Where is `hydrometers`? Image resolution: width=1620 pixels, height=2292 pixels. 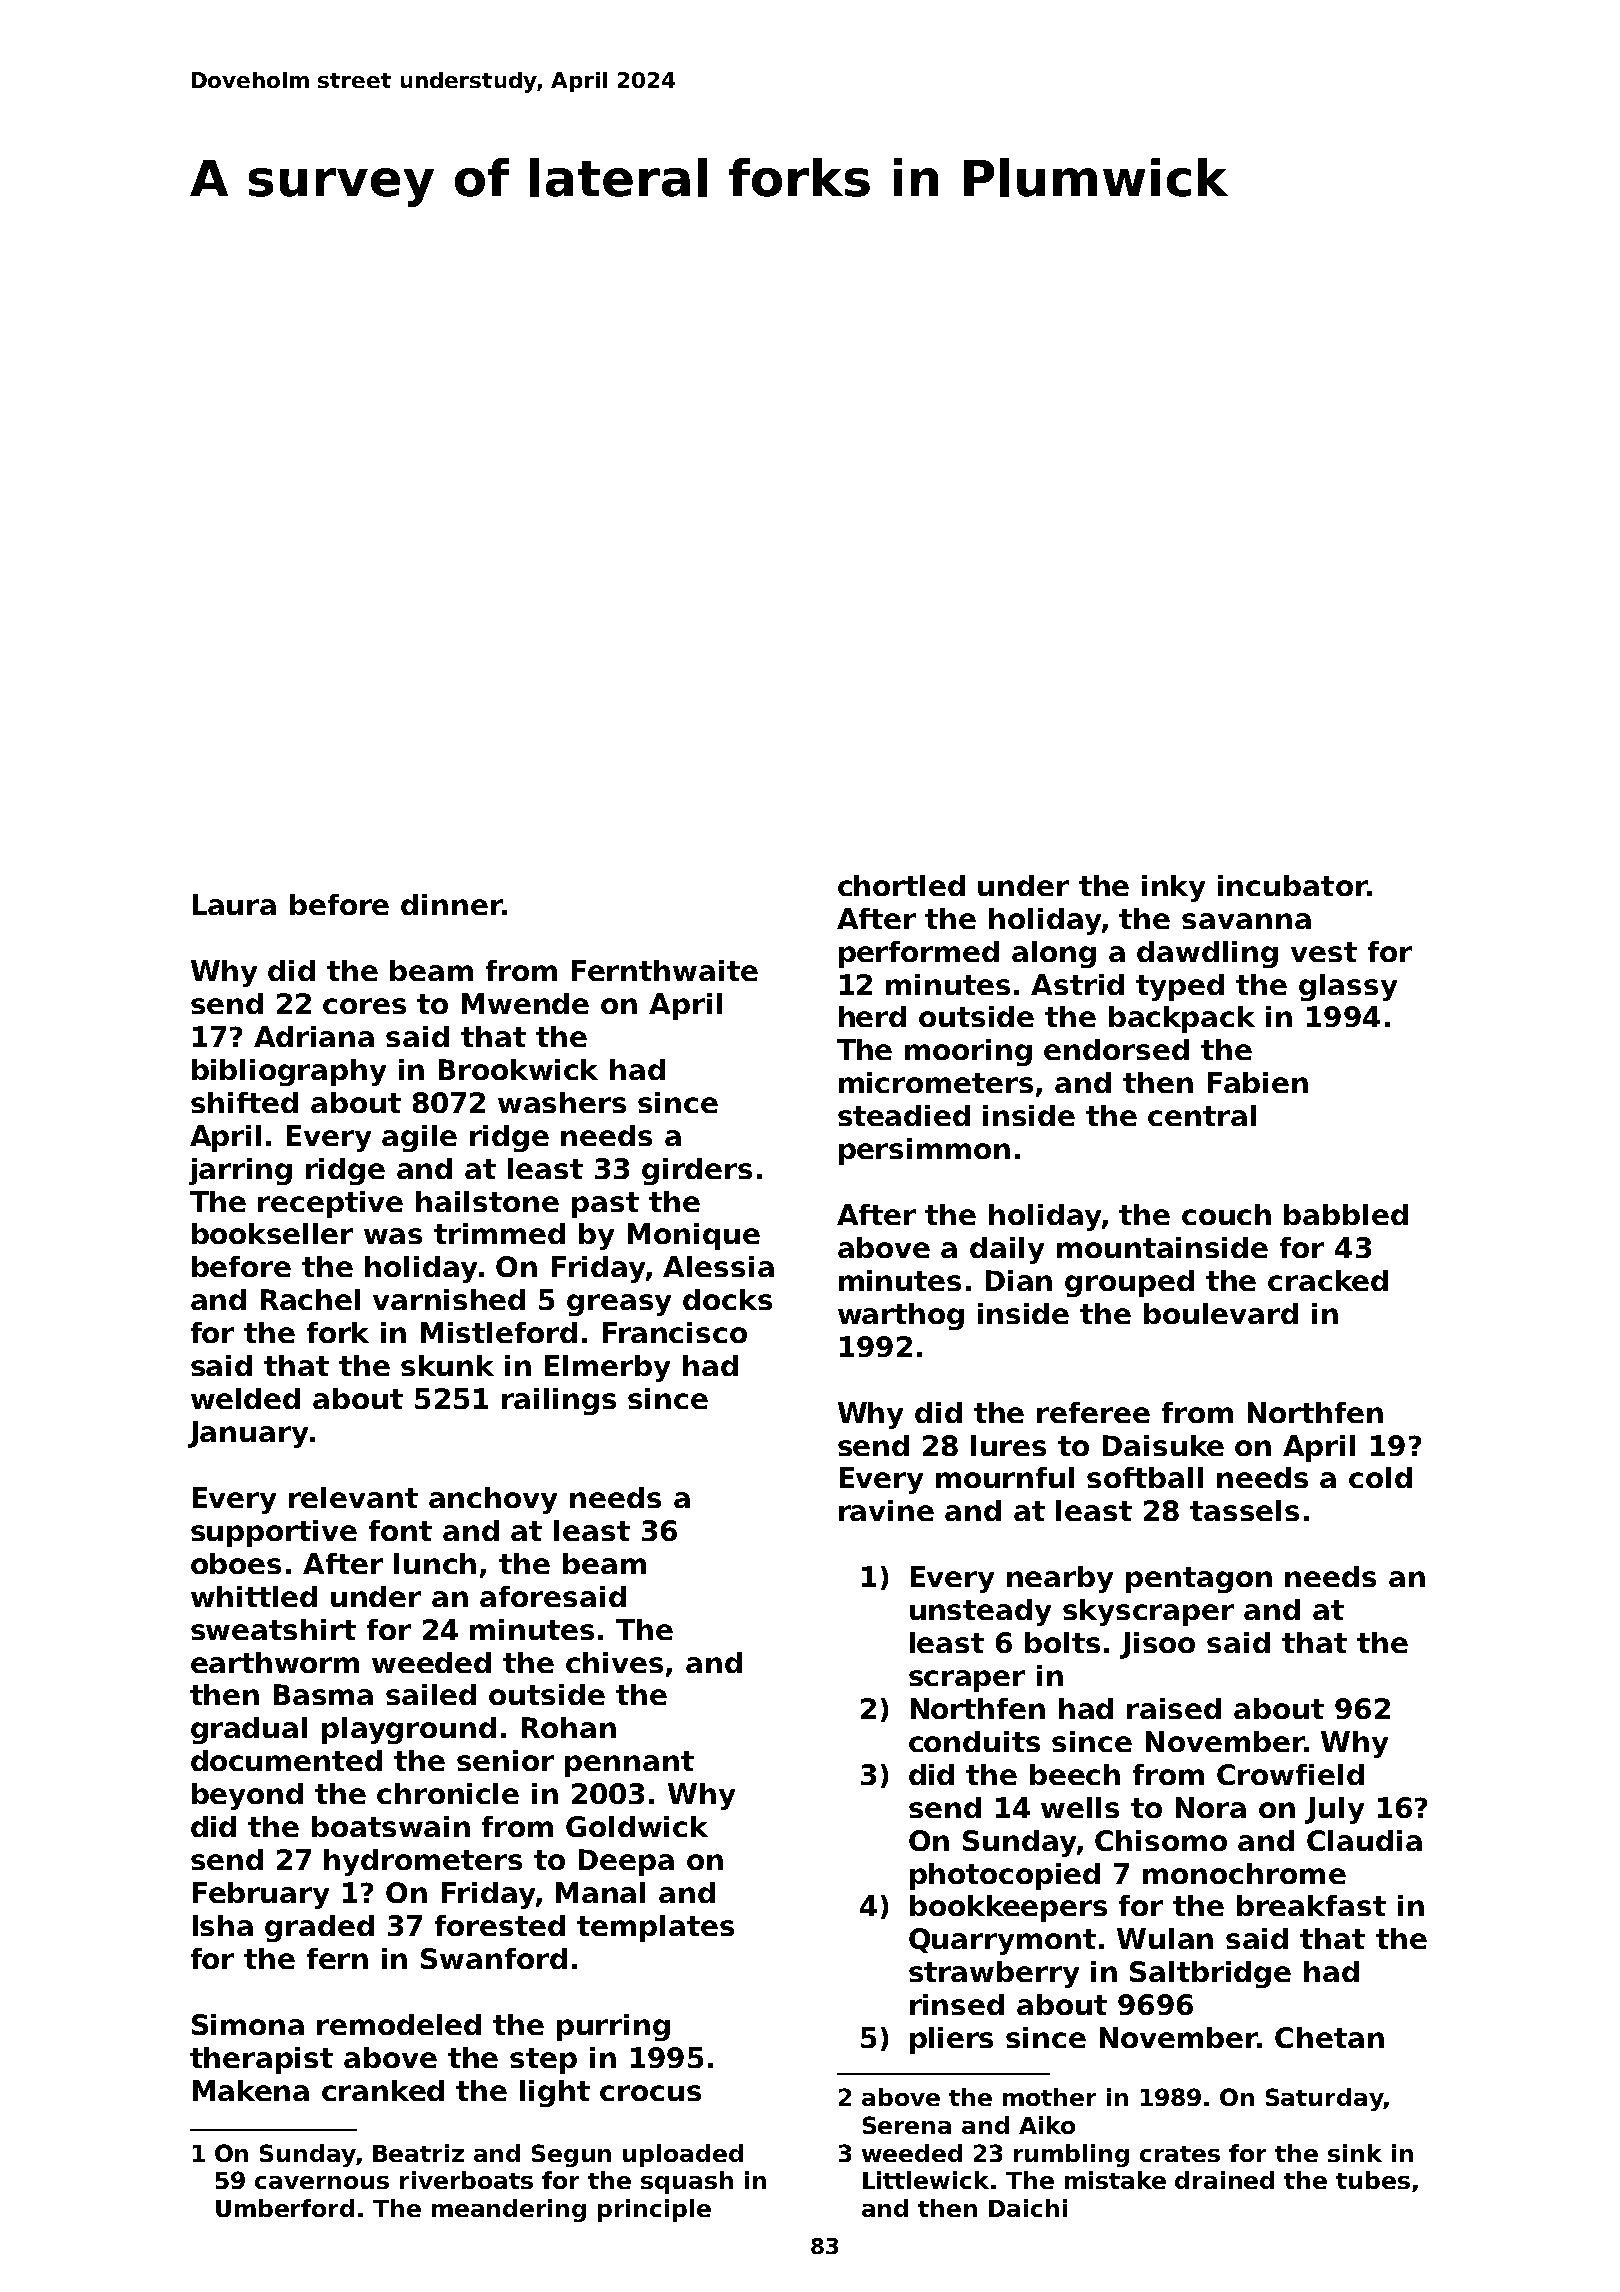 hydrometers is located at coordinates (423, 1862).
